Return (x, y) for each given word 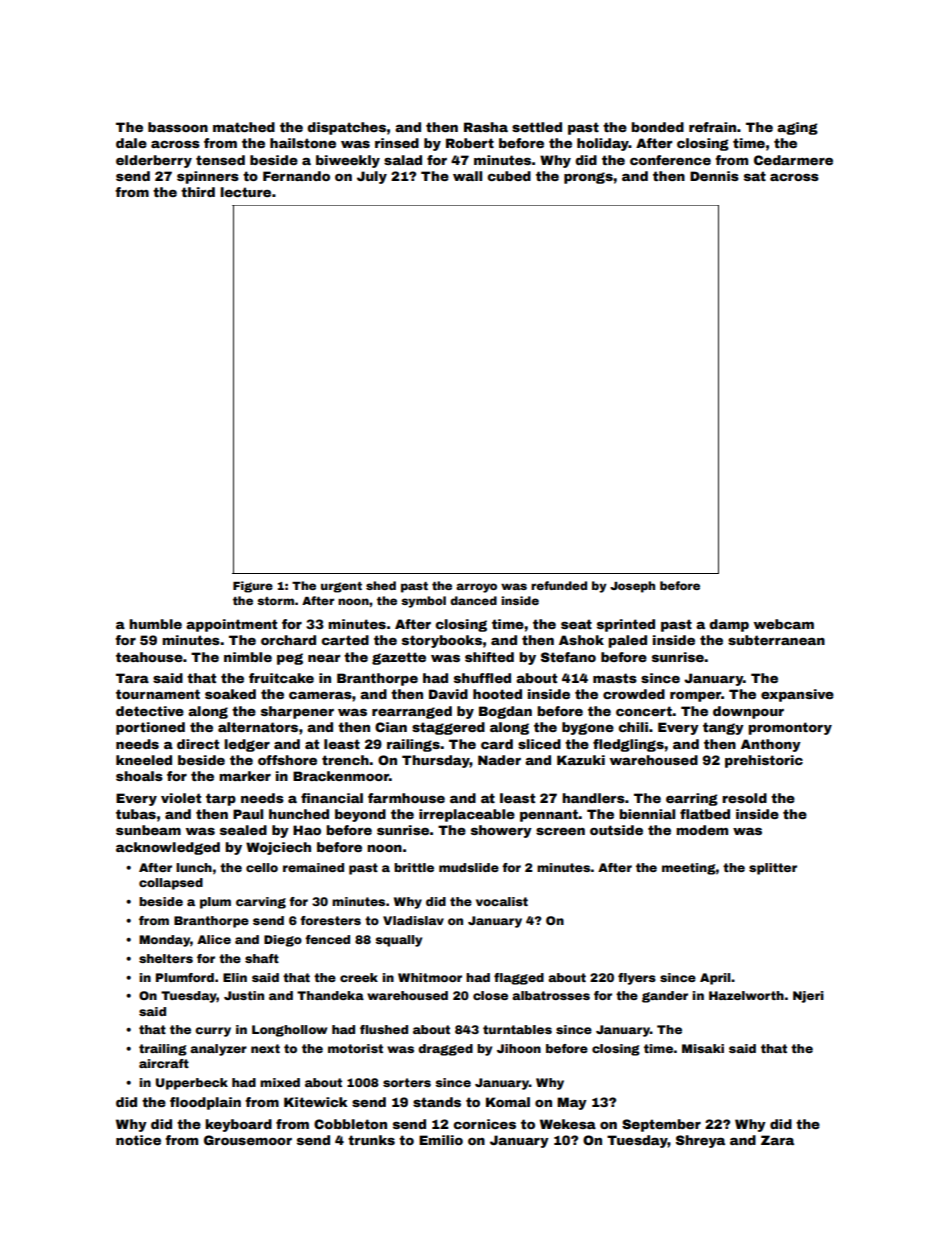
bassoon (178, 127)
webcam (784, 624)
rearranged (412, 712)
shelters (166, 958)
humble (155, 624)
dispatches (346, 128)
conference (670, 160)
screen (560, 831)
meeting (689, 869)
